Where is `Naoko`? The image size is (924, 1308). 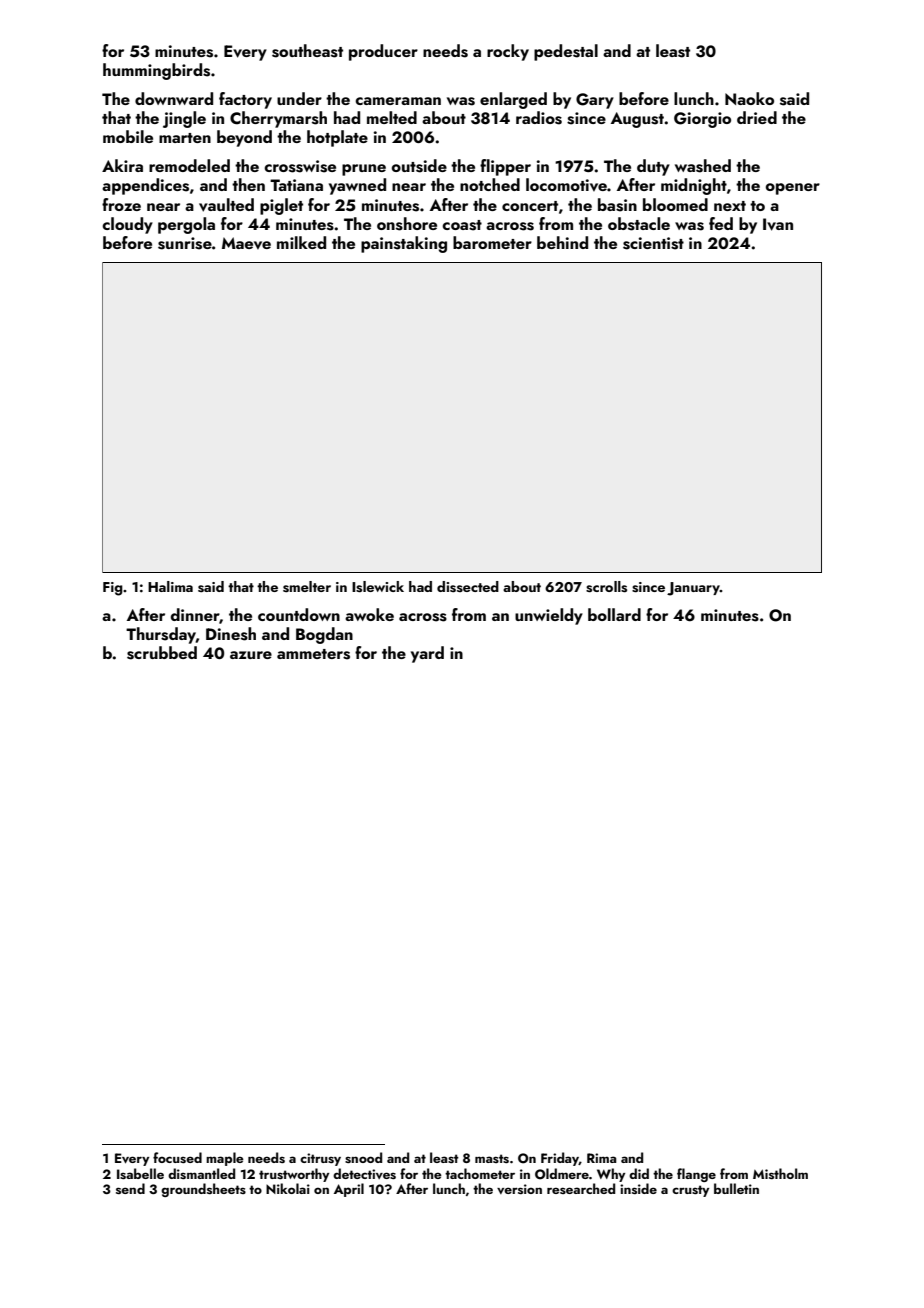
Naoko is located at coordinates (749, 98).
